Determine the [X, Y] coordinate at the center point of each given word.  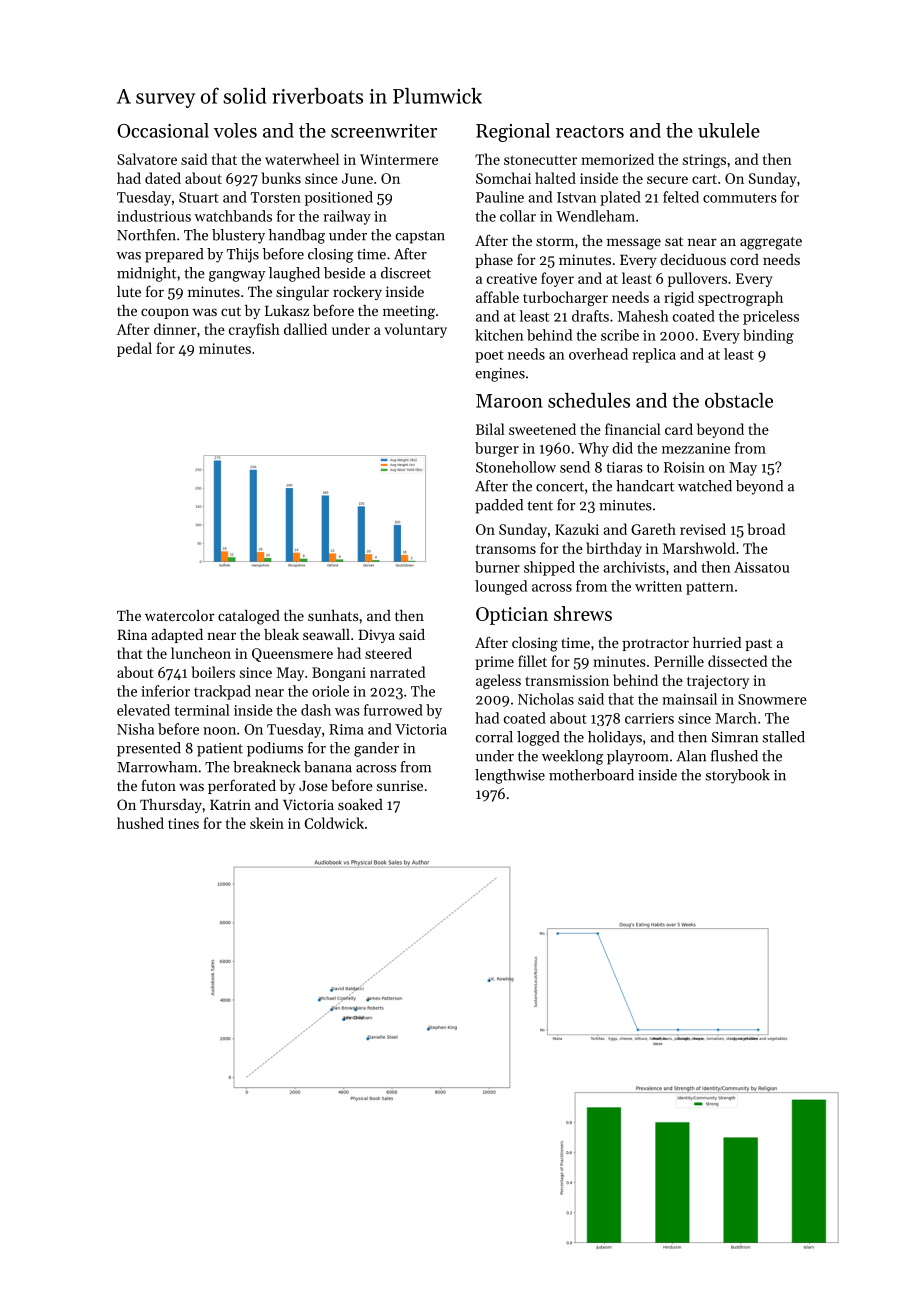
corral [494, 737]
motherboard [591, 775]
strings [704, 161]
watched [705, 486]
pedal [134, 349]
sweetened [542, 429]
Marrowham [157, 767]
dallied [305, 329]
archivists [634, 567]
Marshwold [699, 548]
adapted [177, 636]
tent [540, 506]
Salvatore [147, 159]
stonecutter [540, 160]
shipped [549, 568]
